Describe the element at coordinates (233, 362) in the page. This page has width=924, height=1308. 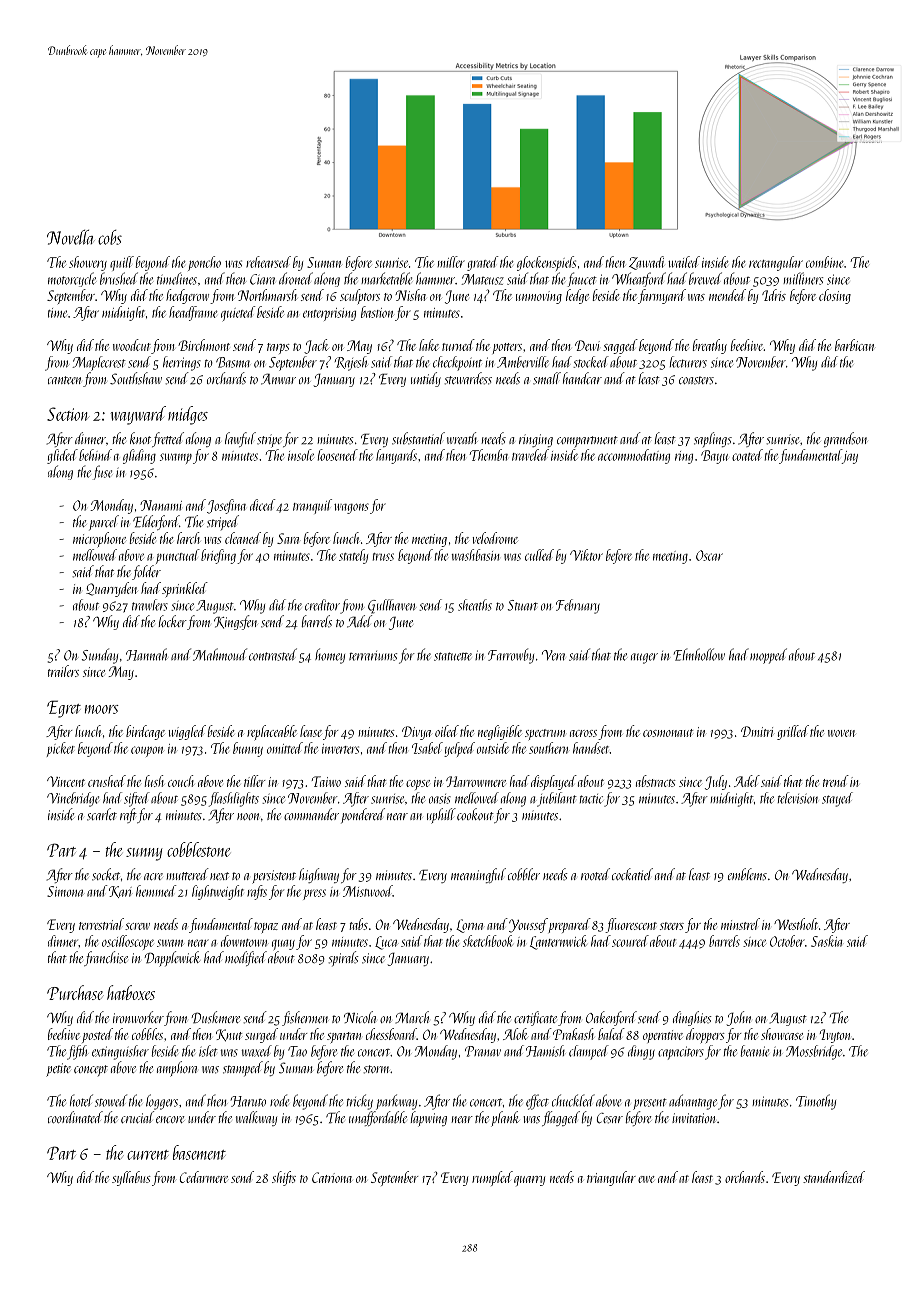
I see `Basma` at that location.
